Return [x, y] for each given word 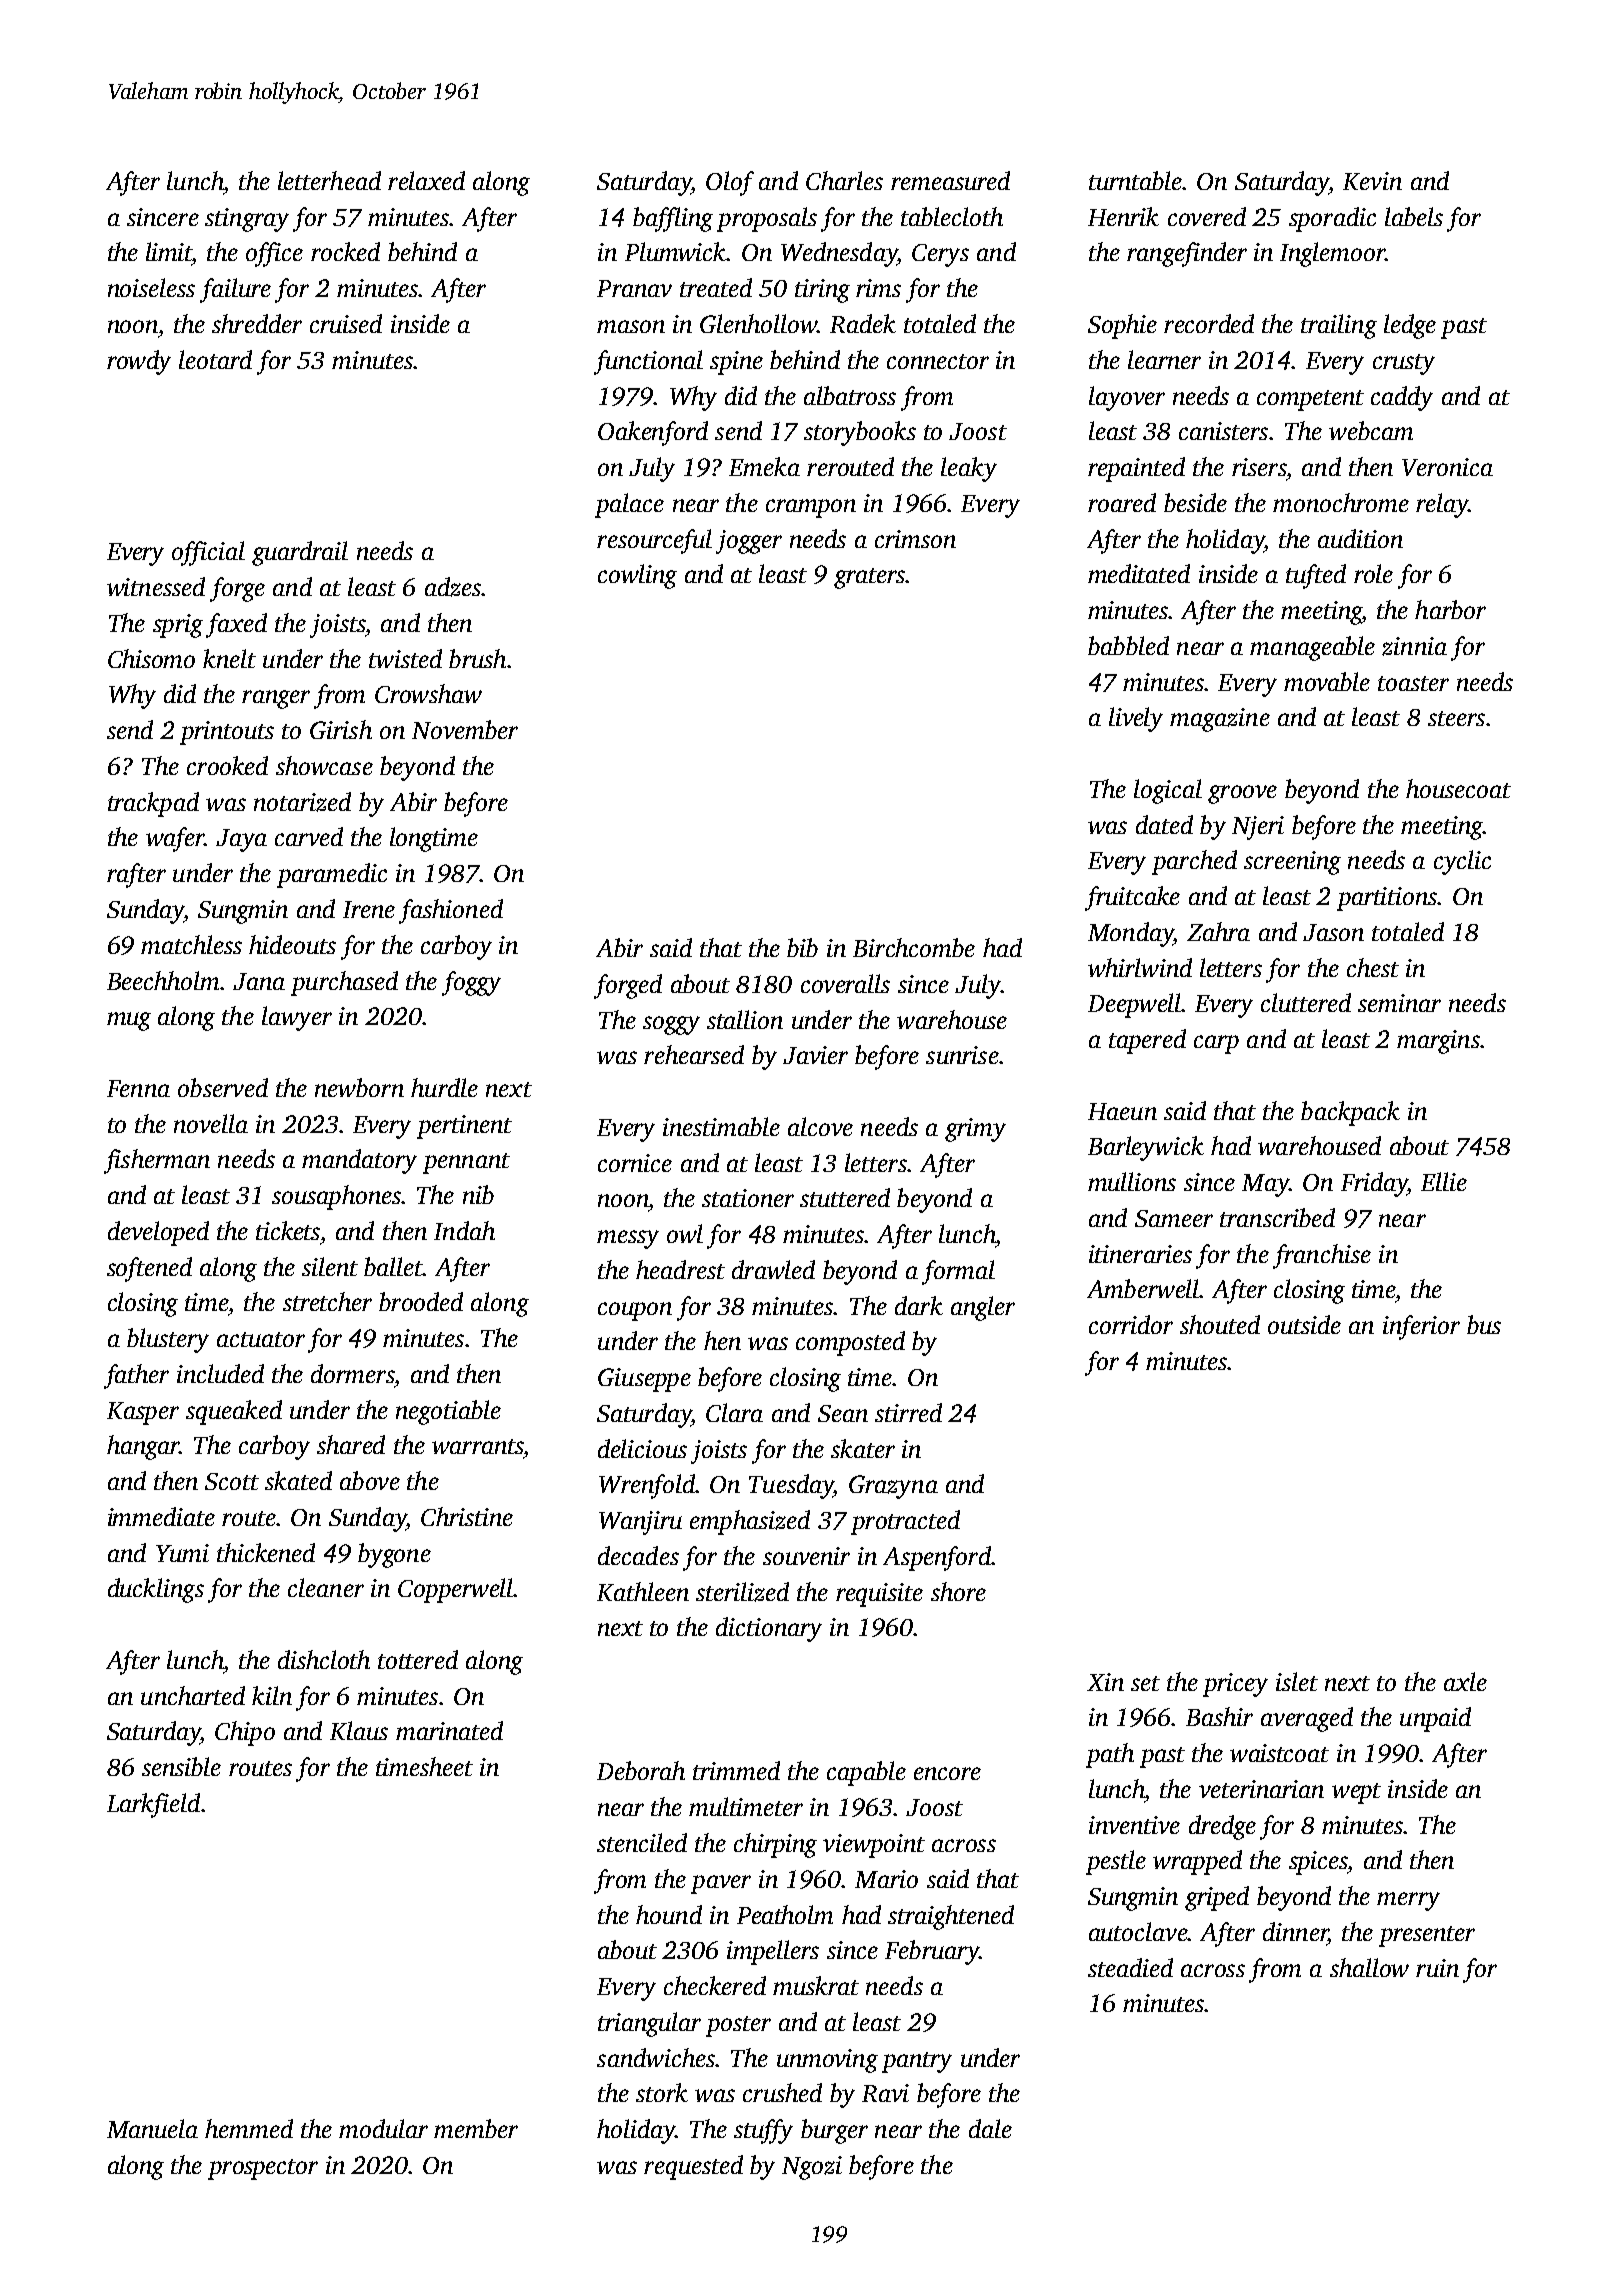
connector [938, 361]
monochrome [1341, 502]
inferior [1421, 1327]
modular [383, 2128]
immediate [161, 1516]
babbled [1128, 645]
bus [1484, 1324]
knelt [229, 658]
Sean [843, 1413]
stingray [247, 220]
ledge [1410, 326]
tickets [288, 1230]
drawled [773, 1269]
